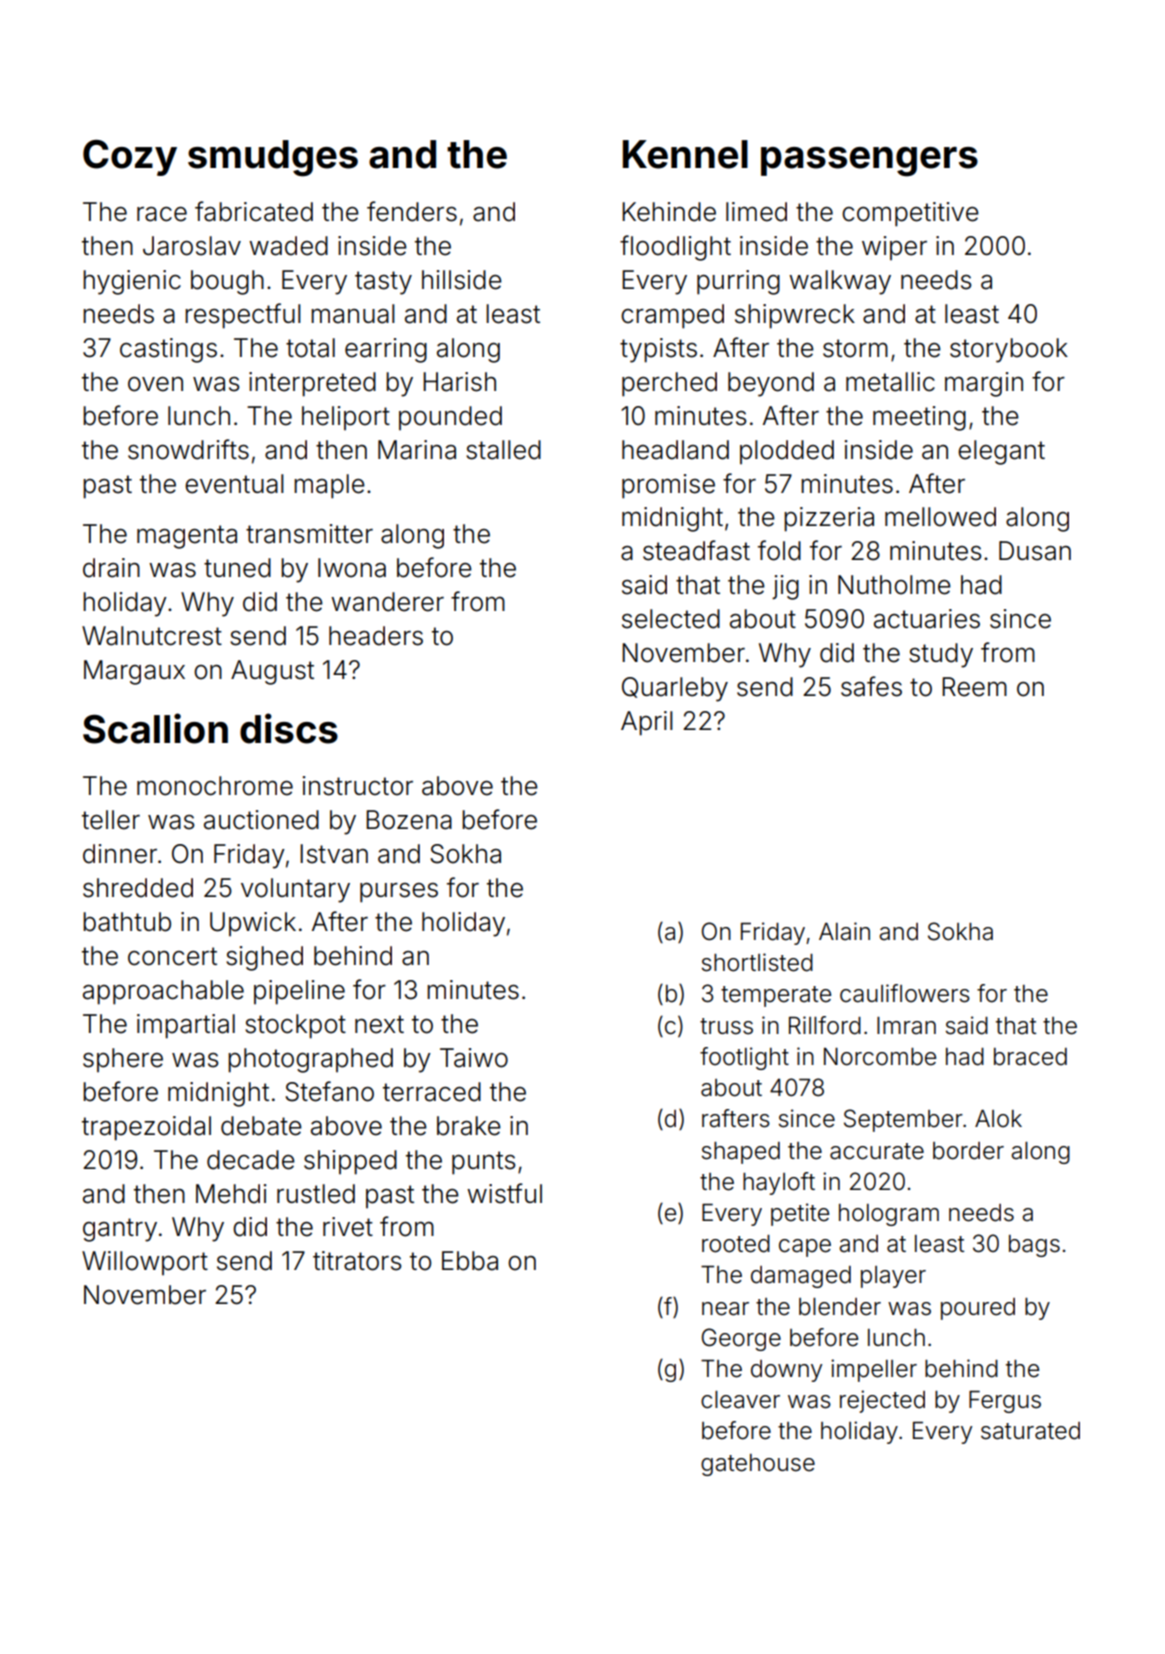 This image has width=1165, height=1654. Describe the element at coordinates (877, 1151) in the image. I see `accurate` at that location.
